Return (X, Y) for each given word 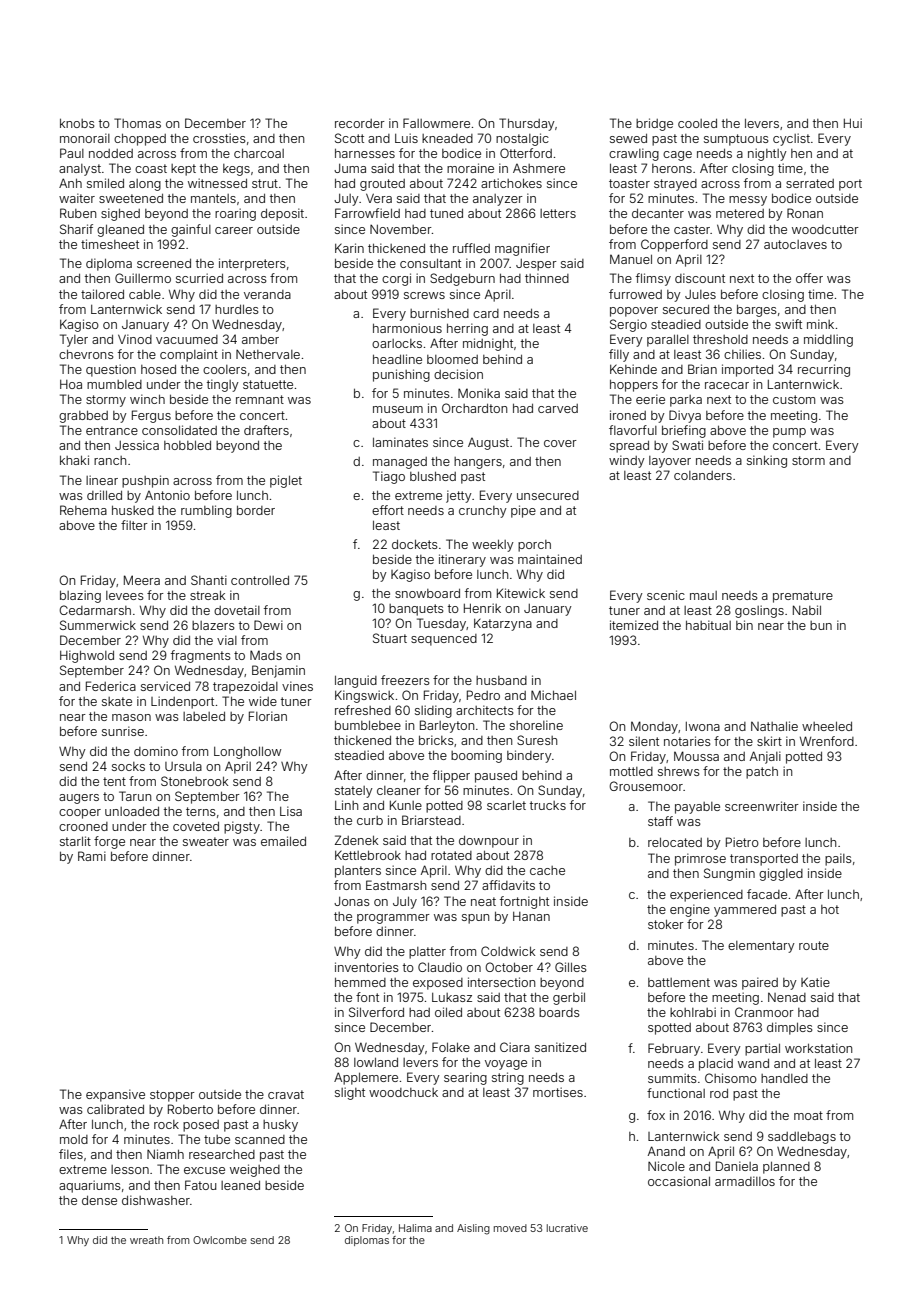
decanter (658, 213)
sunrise (123, 731)
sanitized (560, 1047)
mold (74, 1139)
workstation (818, 1048)
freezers (405, 680)
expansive (115, 1095)
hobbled (187, 445)
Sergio (628, 325)
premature (803, 597)
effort (388, 510)
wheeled (827, 726)
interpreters (252, 264)
